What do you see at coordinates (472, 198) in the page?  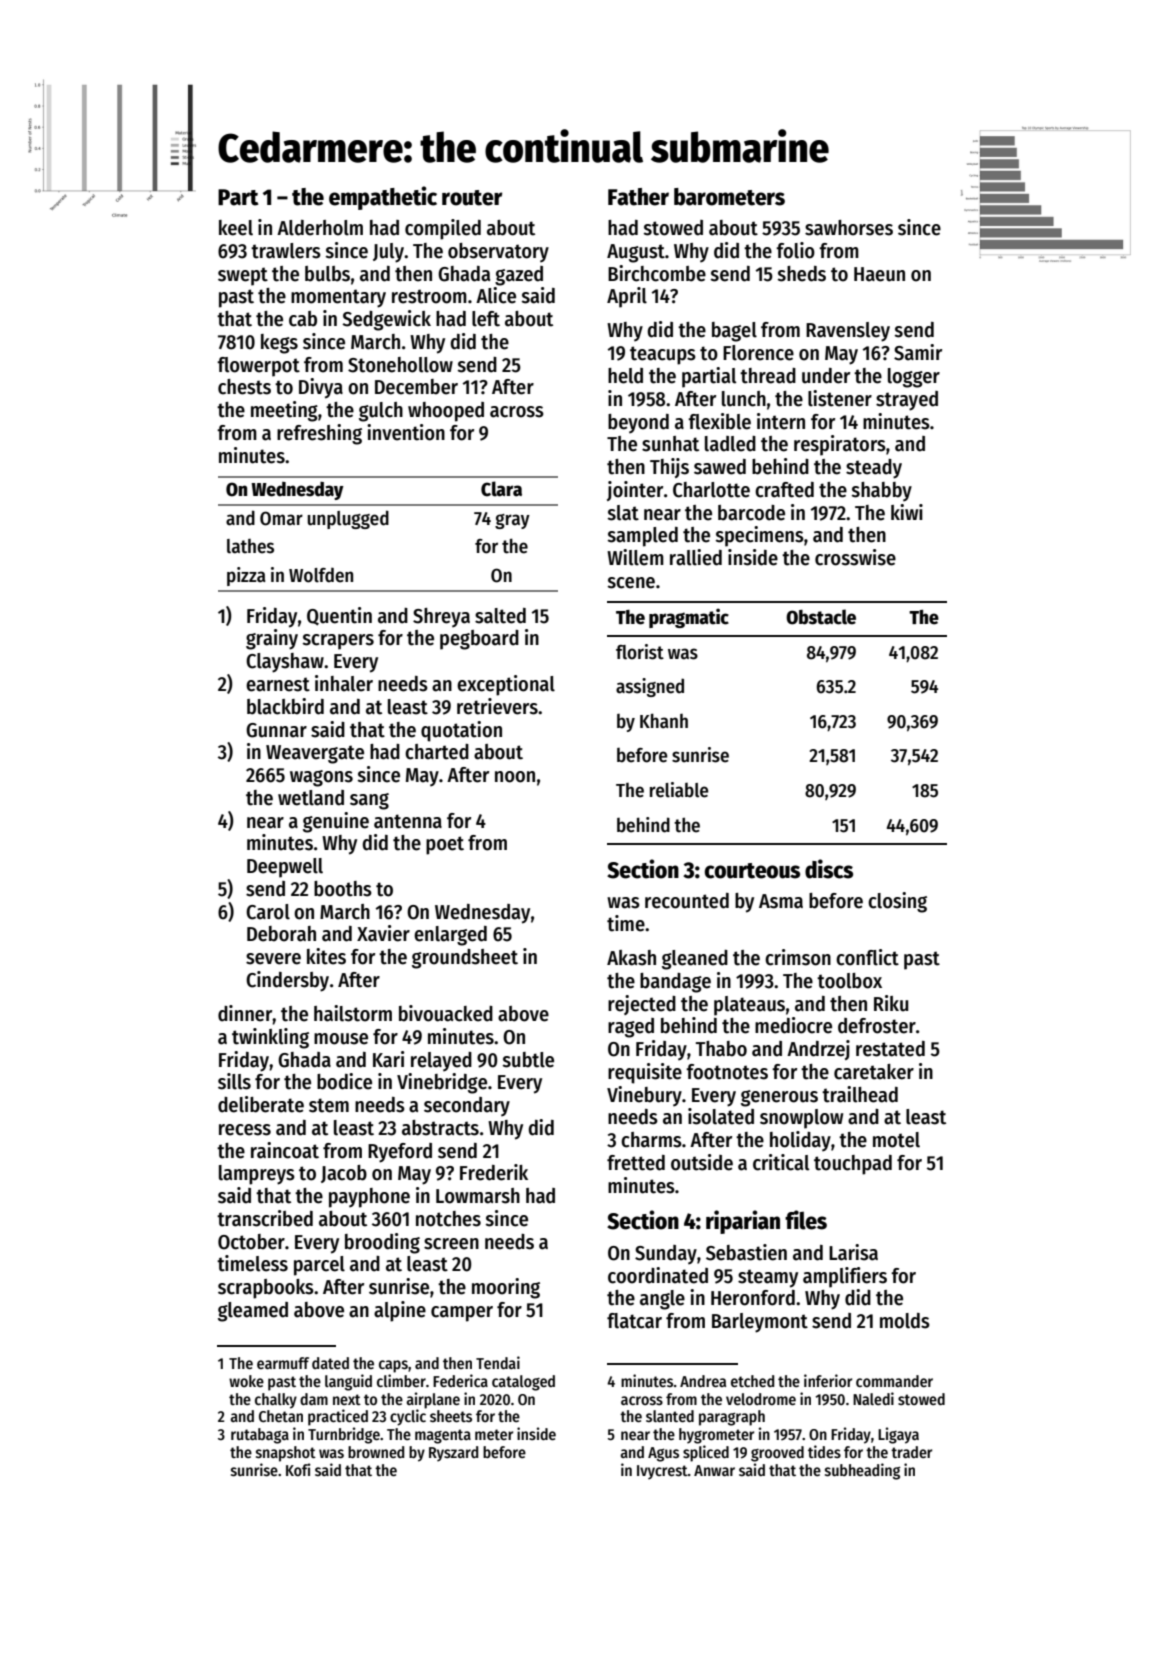 I see `router` at bounding box center [472, 198].
